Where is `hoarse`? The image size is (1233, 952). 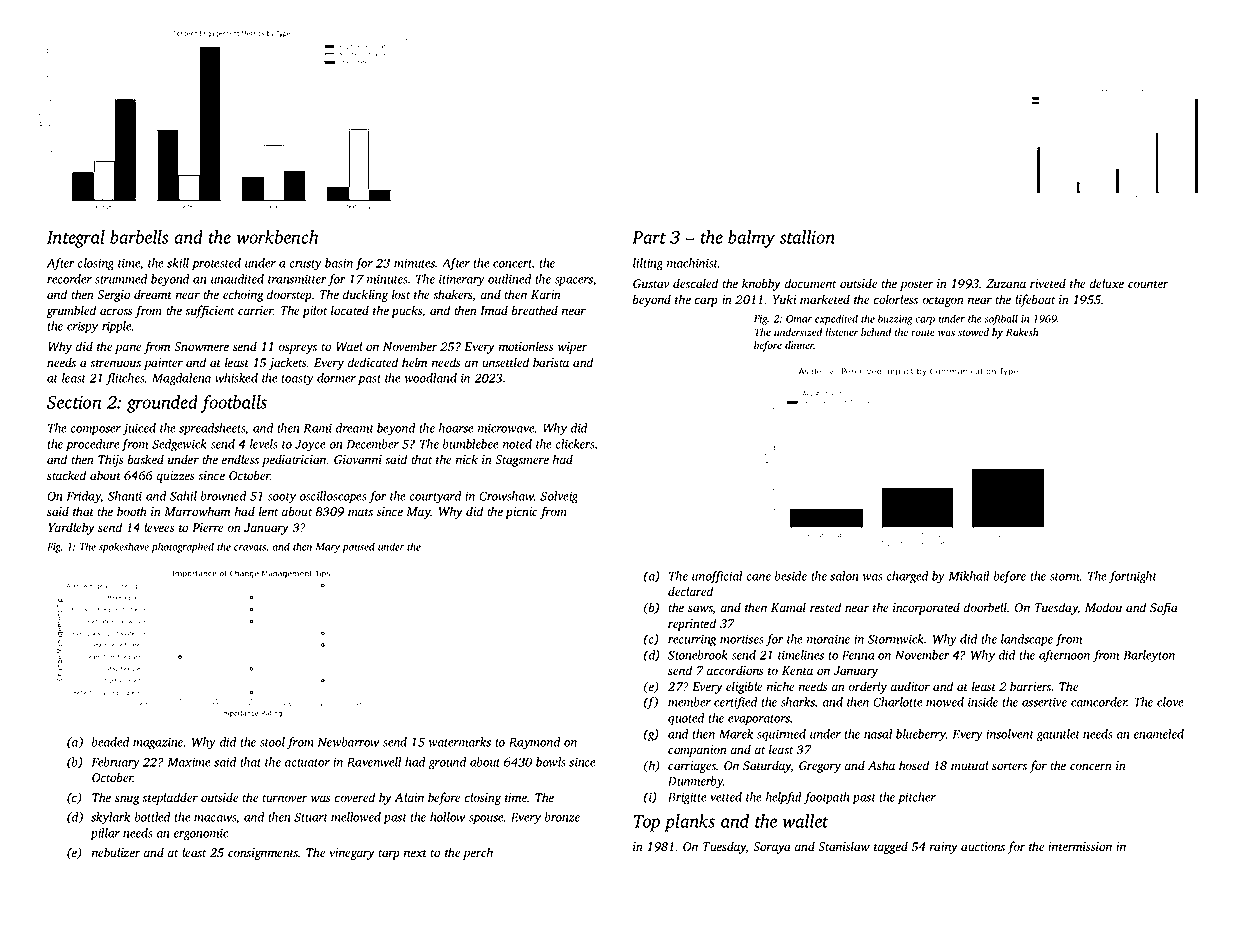 hoarse is located at coordinates (456, 428).
